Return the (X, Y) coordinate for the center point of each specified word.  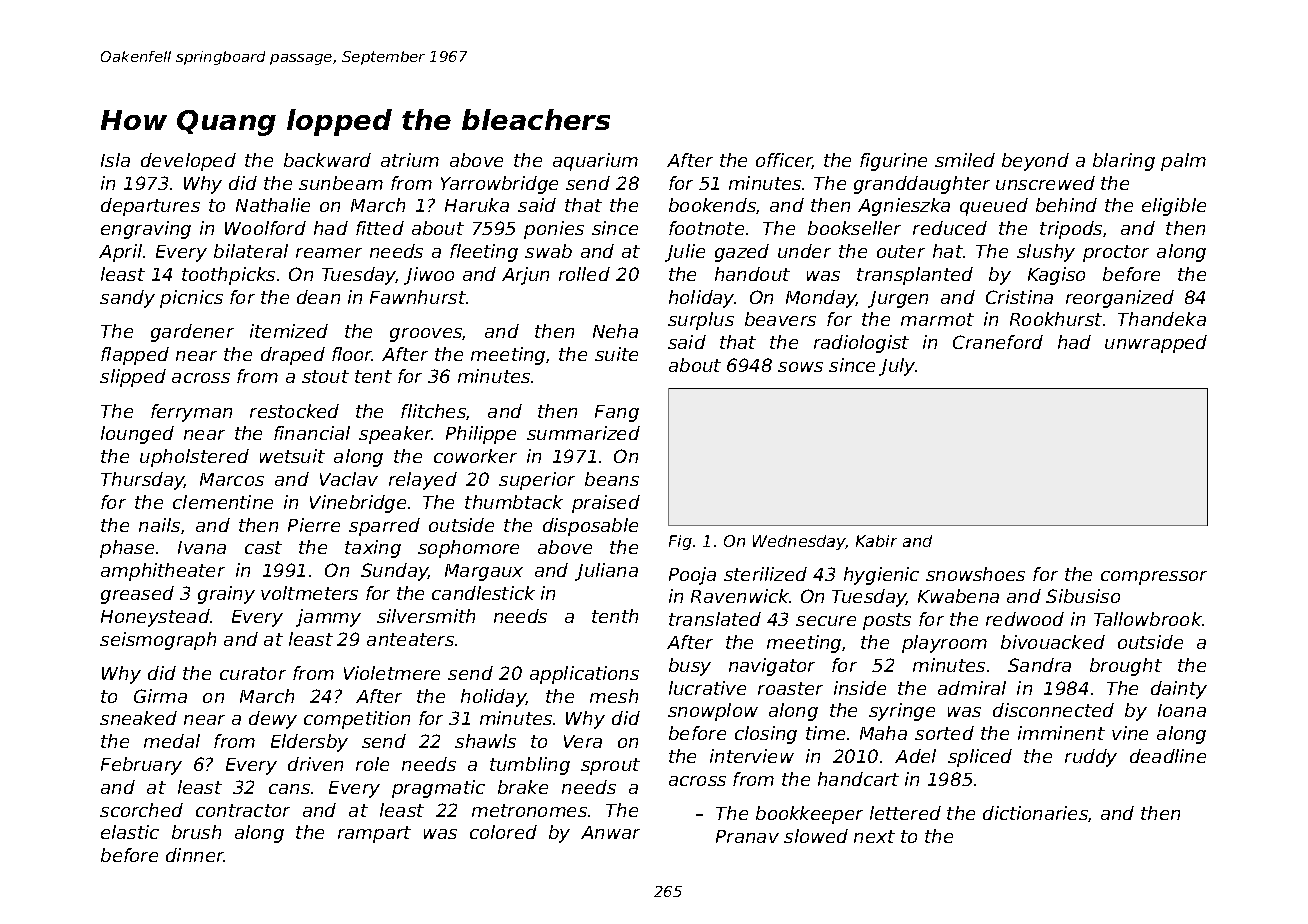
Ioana (1182, 710)
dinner (195, 855)
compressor (1154, 578)
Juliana (606, 572)
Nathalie (273, 205)
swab (548, 251)
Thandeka (1162, 319)
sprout (610, 766)
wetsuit (292, 456)
